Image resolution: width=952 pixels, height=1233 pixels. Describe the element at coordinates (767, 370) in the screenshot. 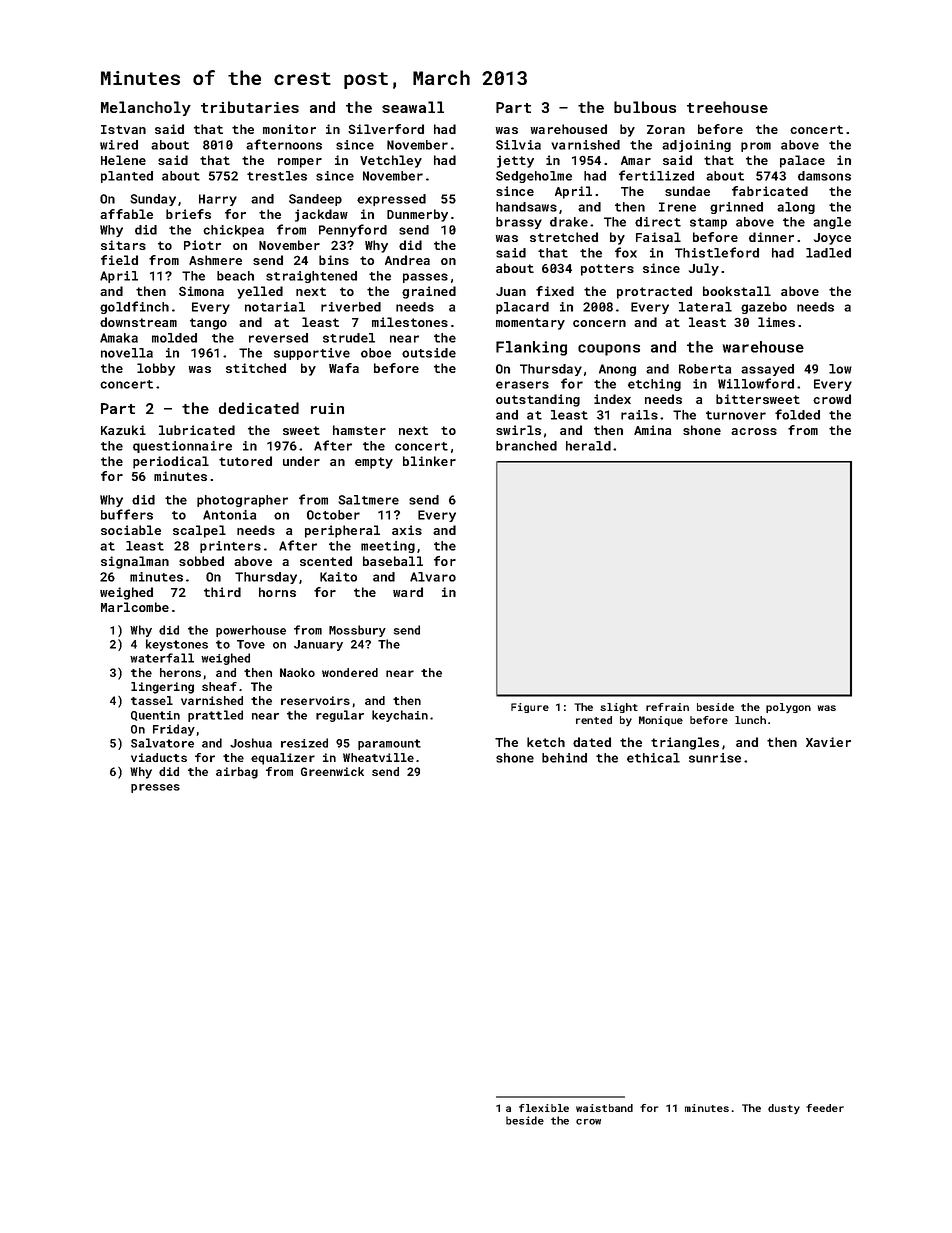

I see `assayed` at that location.
